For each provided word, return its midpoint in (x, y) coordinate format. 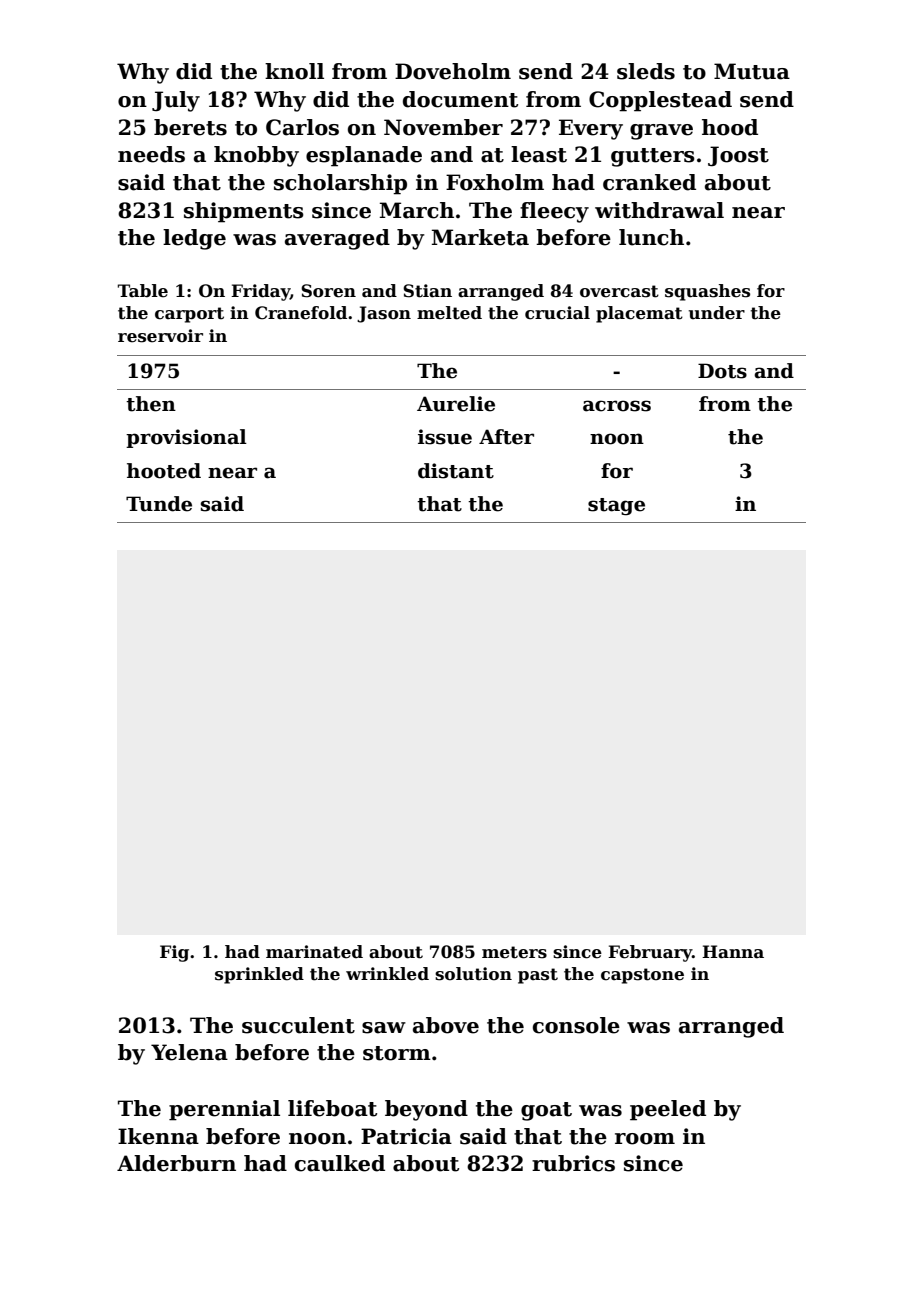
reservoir (160, 336)
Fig (174, 953)
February (650, 953)
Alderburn (176, 1163)
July (176, 101)
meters (514, 952)
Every (591, 129)
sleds (646, 71)
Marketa (480, 237)
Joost (738, 156)
